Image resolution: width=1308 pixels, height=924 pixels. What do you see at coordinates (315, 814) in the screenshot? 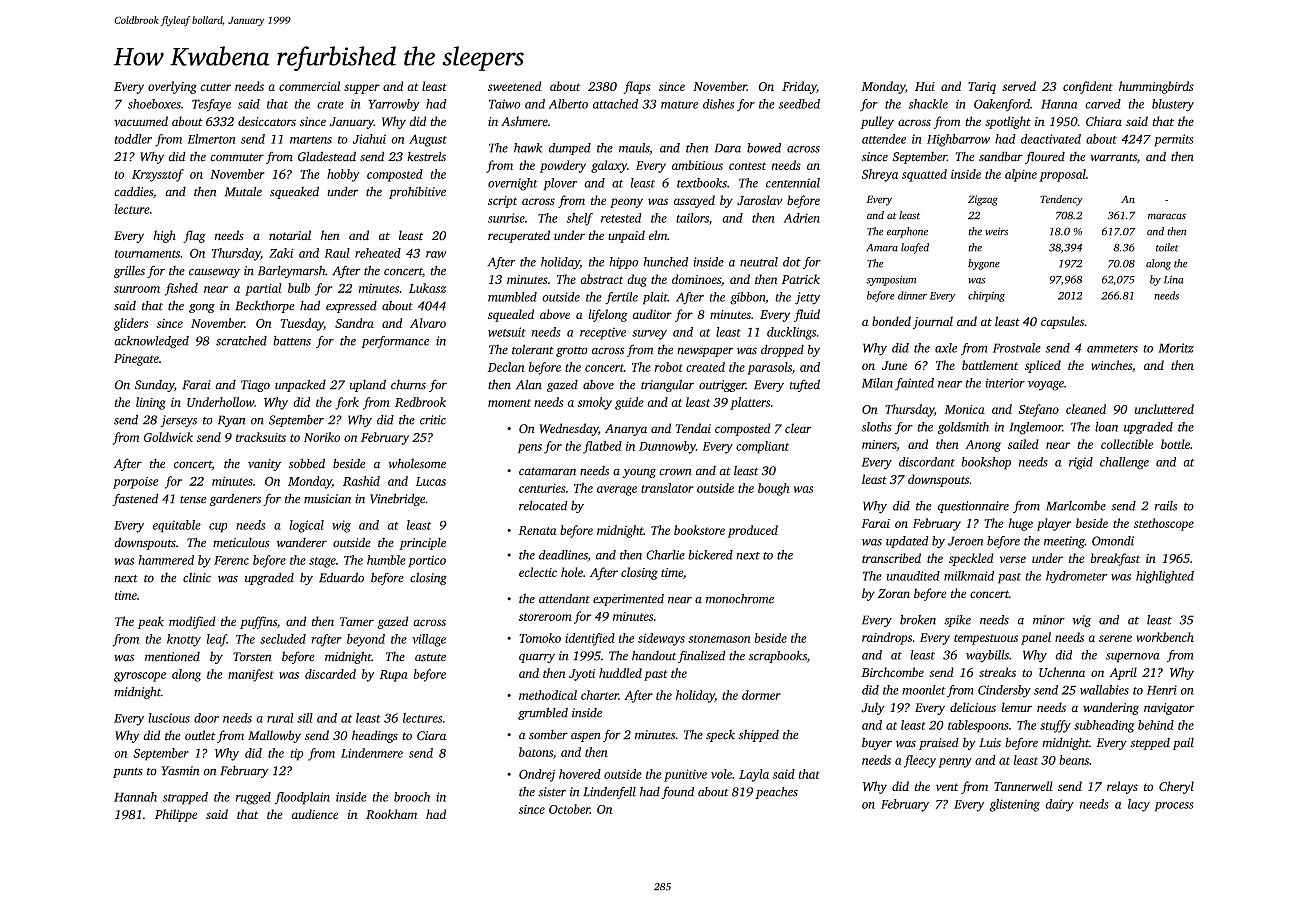
I see `audience` at bounding box center [315, 814].
